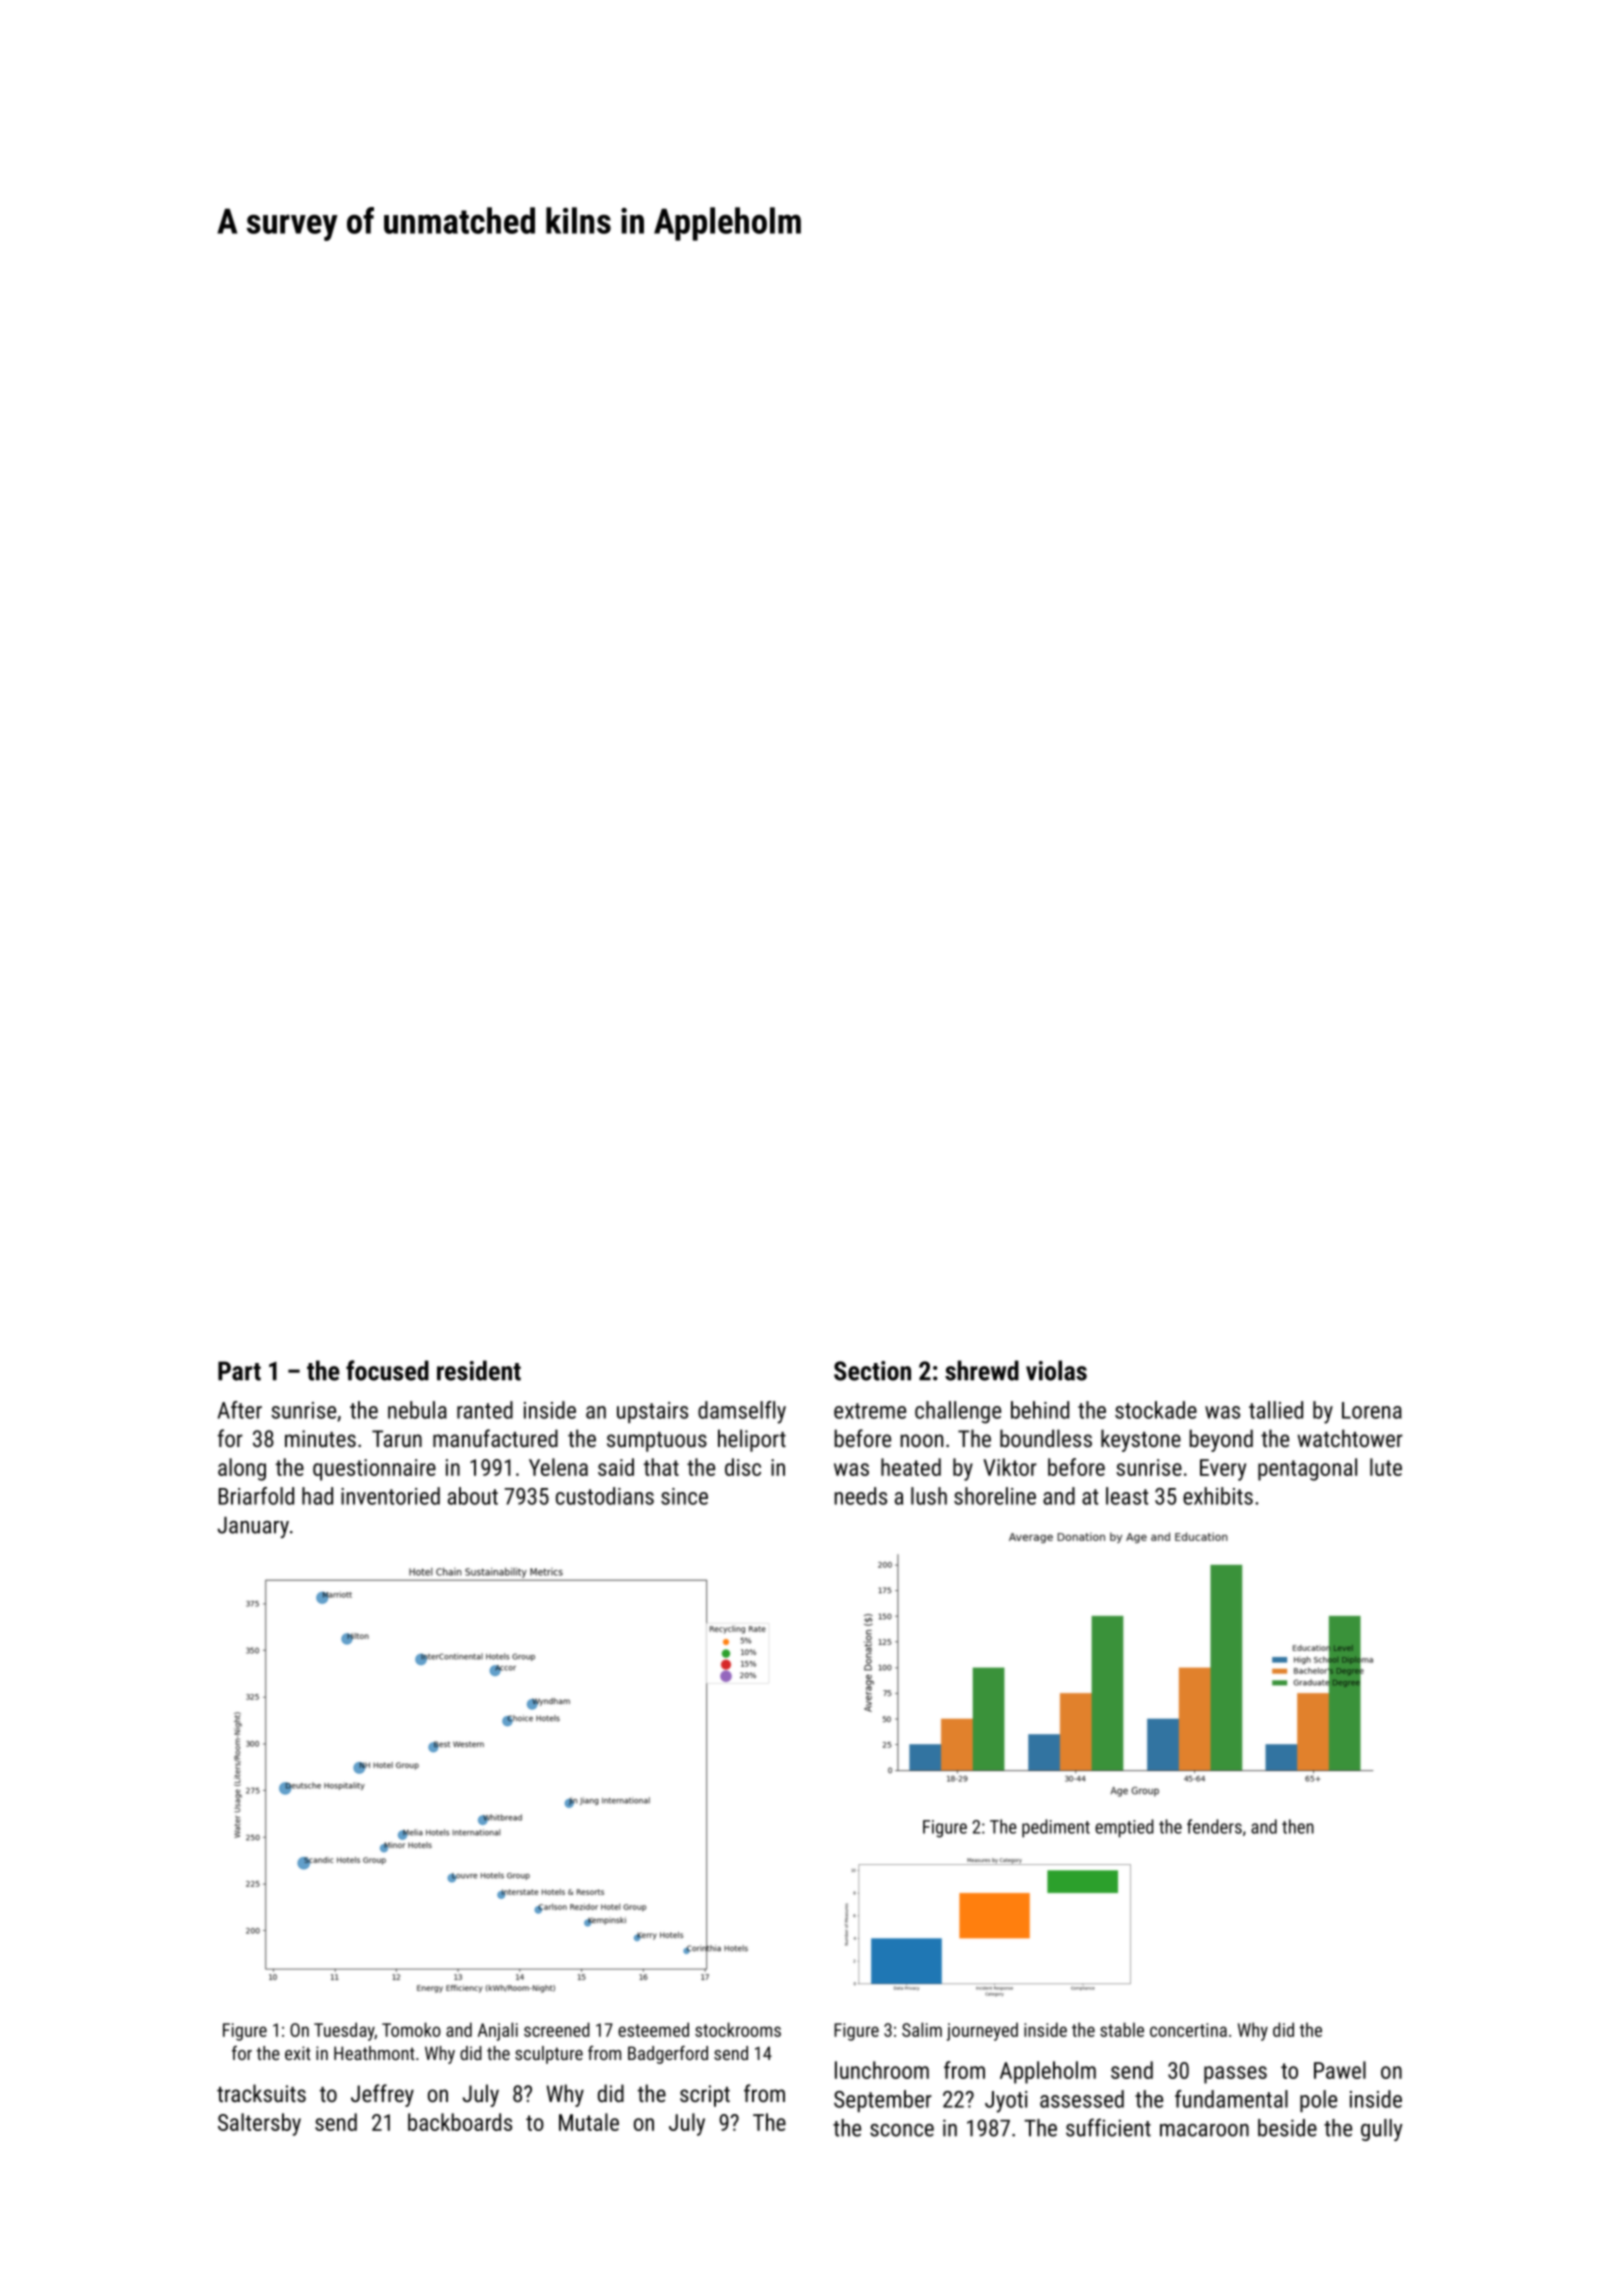 The image size is (1620, 2292). Describe the element at coordinates (1276, 1410) in the image. I see `tallied` at that location.
